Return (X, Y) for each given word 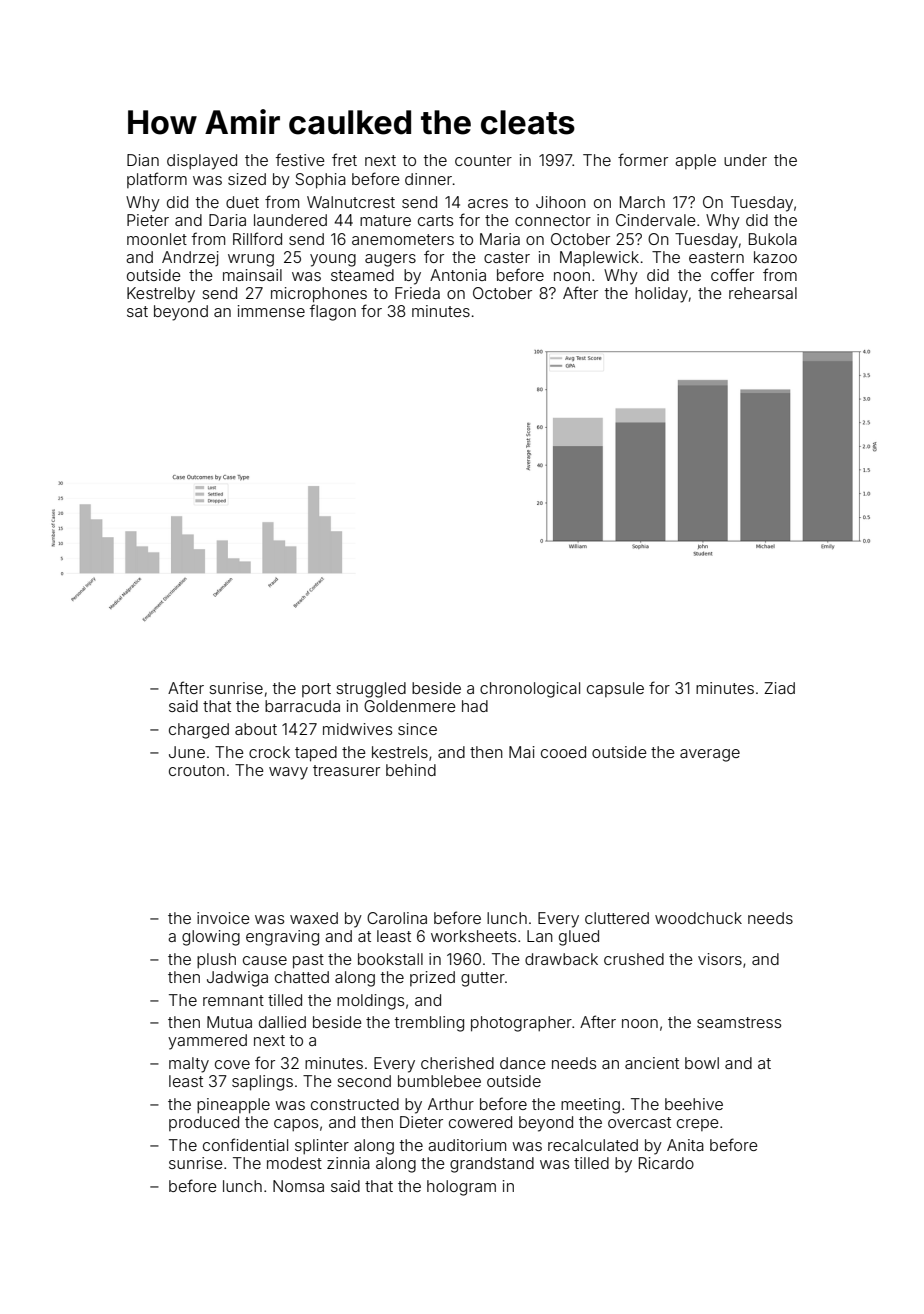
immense (271, 311)
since (417, 729)
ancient (652, 1063)
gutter (483, 979)
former (643, 159)
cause (265, 960)
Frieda (417, 293)
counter (483, 160)
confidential (245, 1144)
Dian (143, 160)
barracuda (302, 706)
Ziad (779, 688)
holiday (661, 295)
